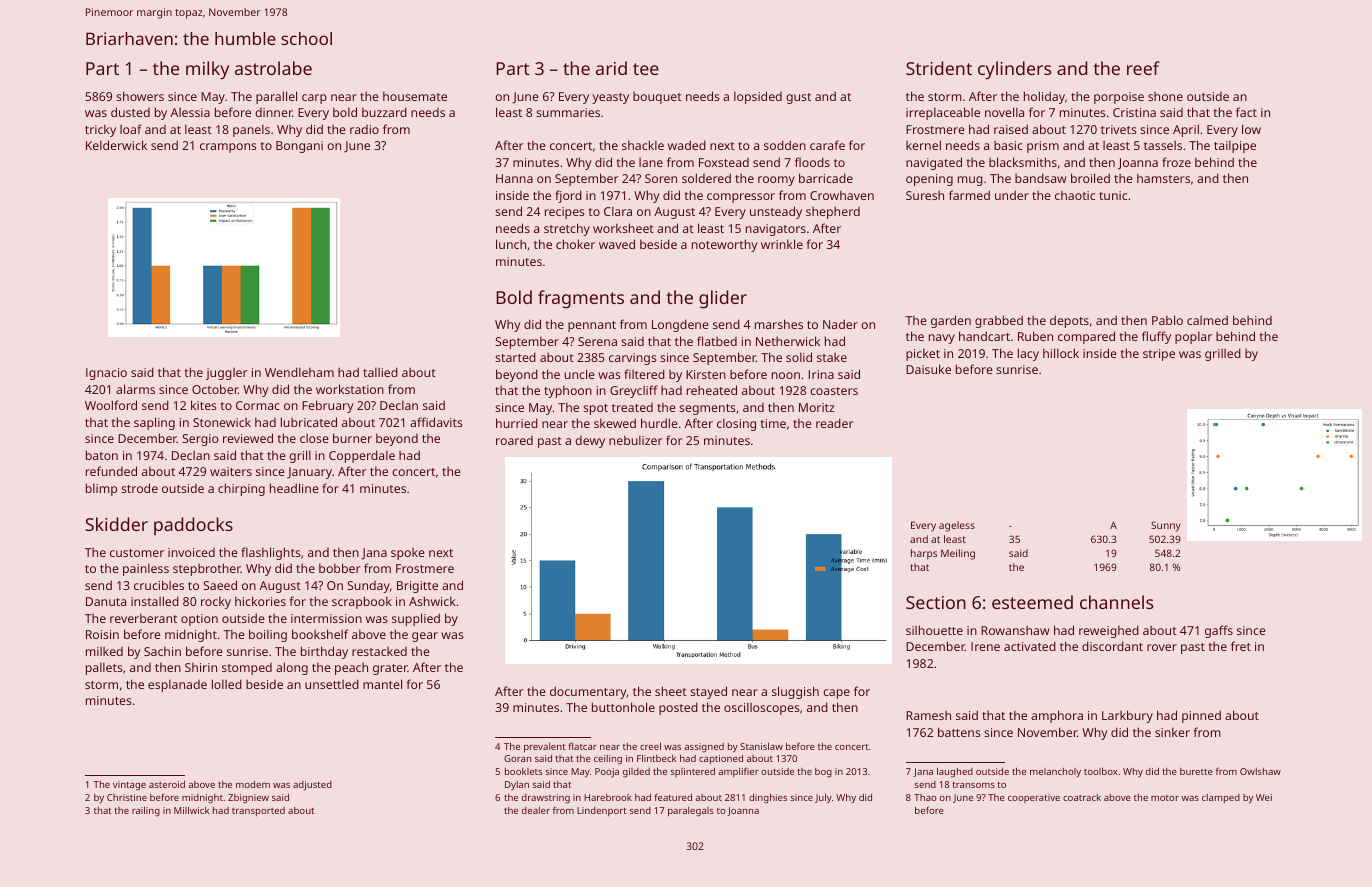  What do you see at coordinates (1143, 68) in the screenshot?
I see `reef` at bounding box center [1143, 68].
